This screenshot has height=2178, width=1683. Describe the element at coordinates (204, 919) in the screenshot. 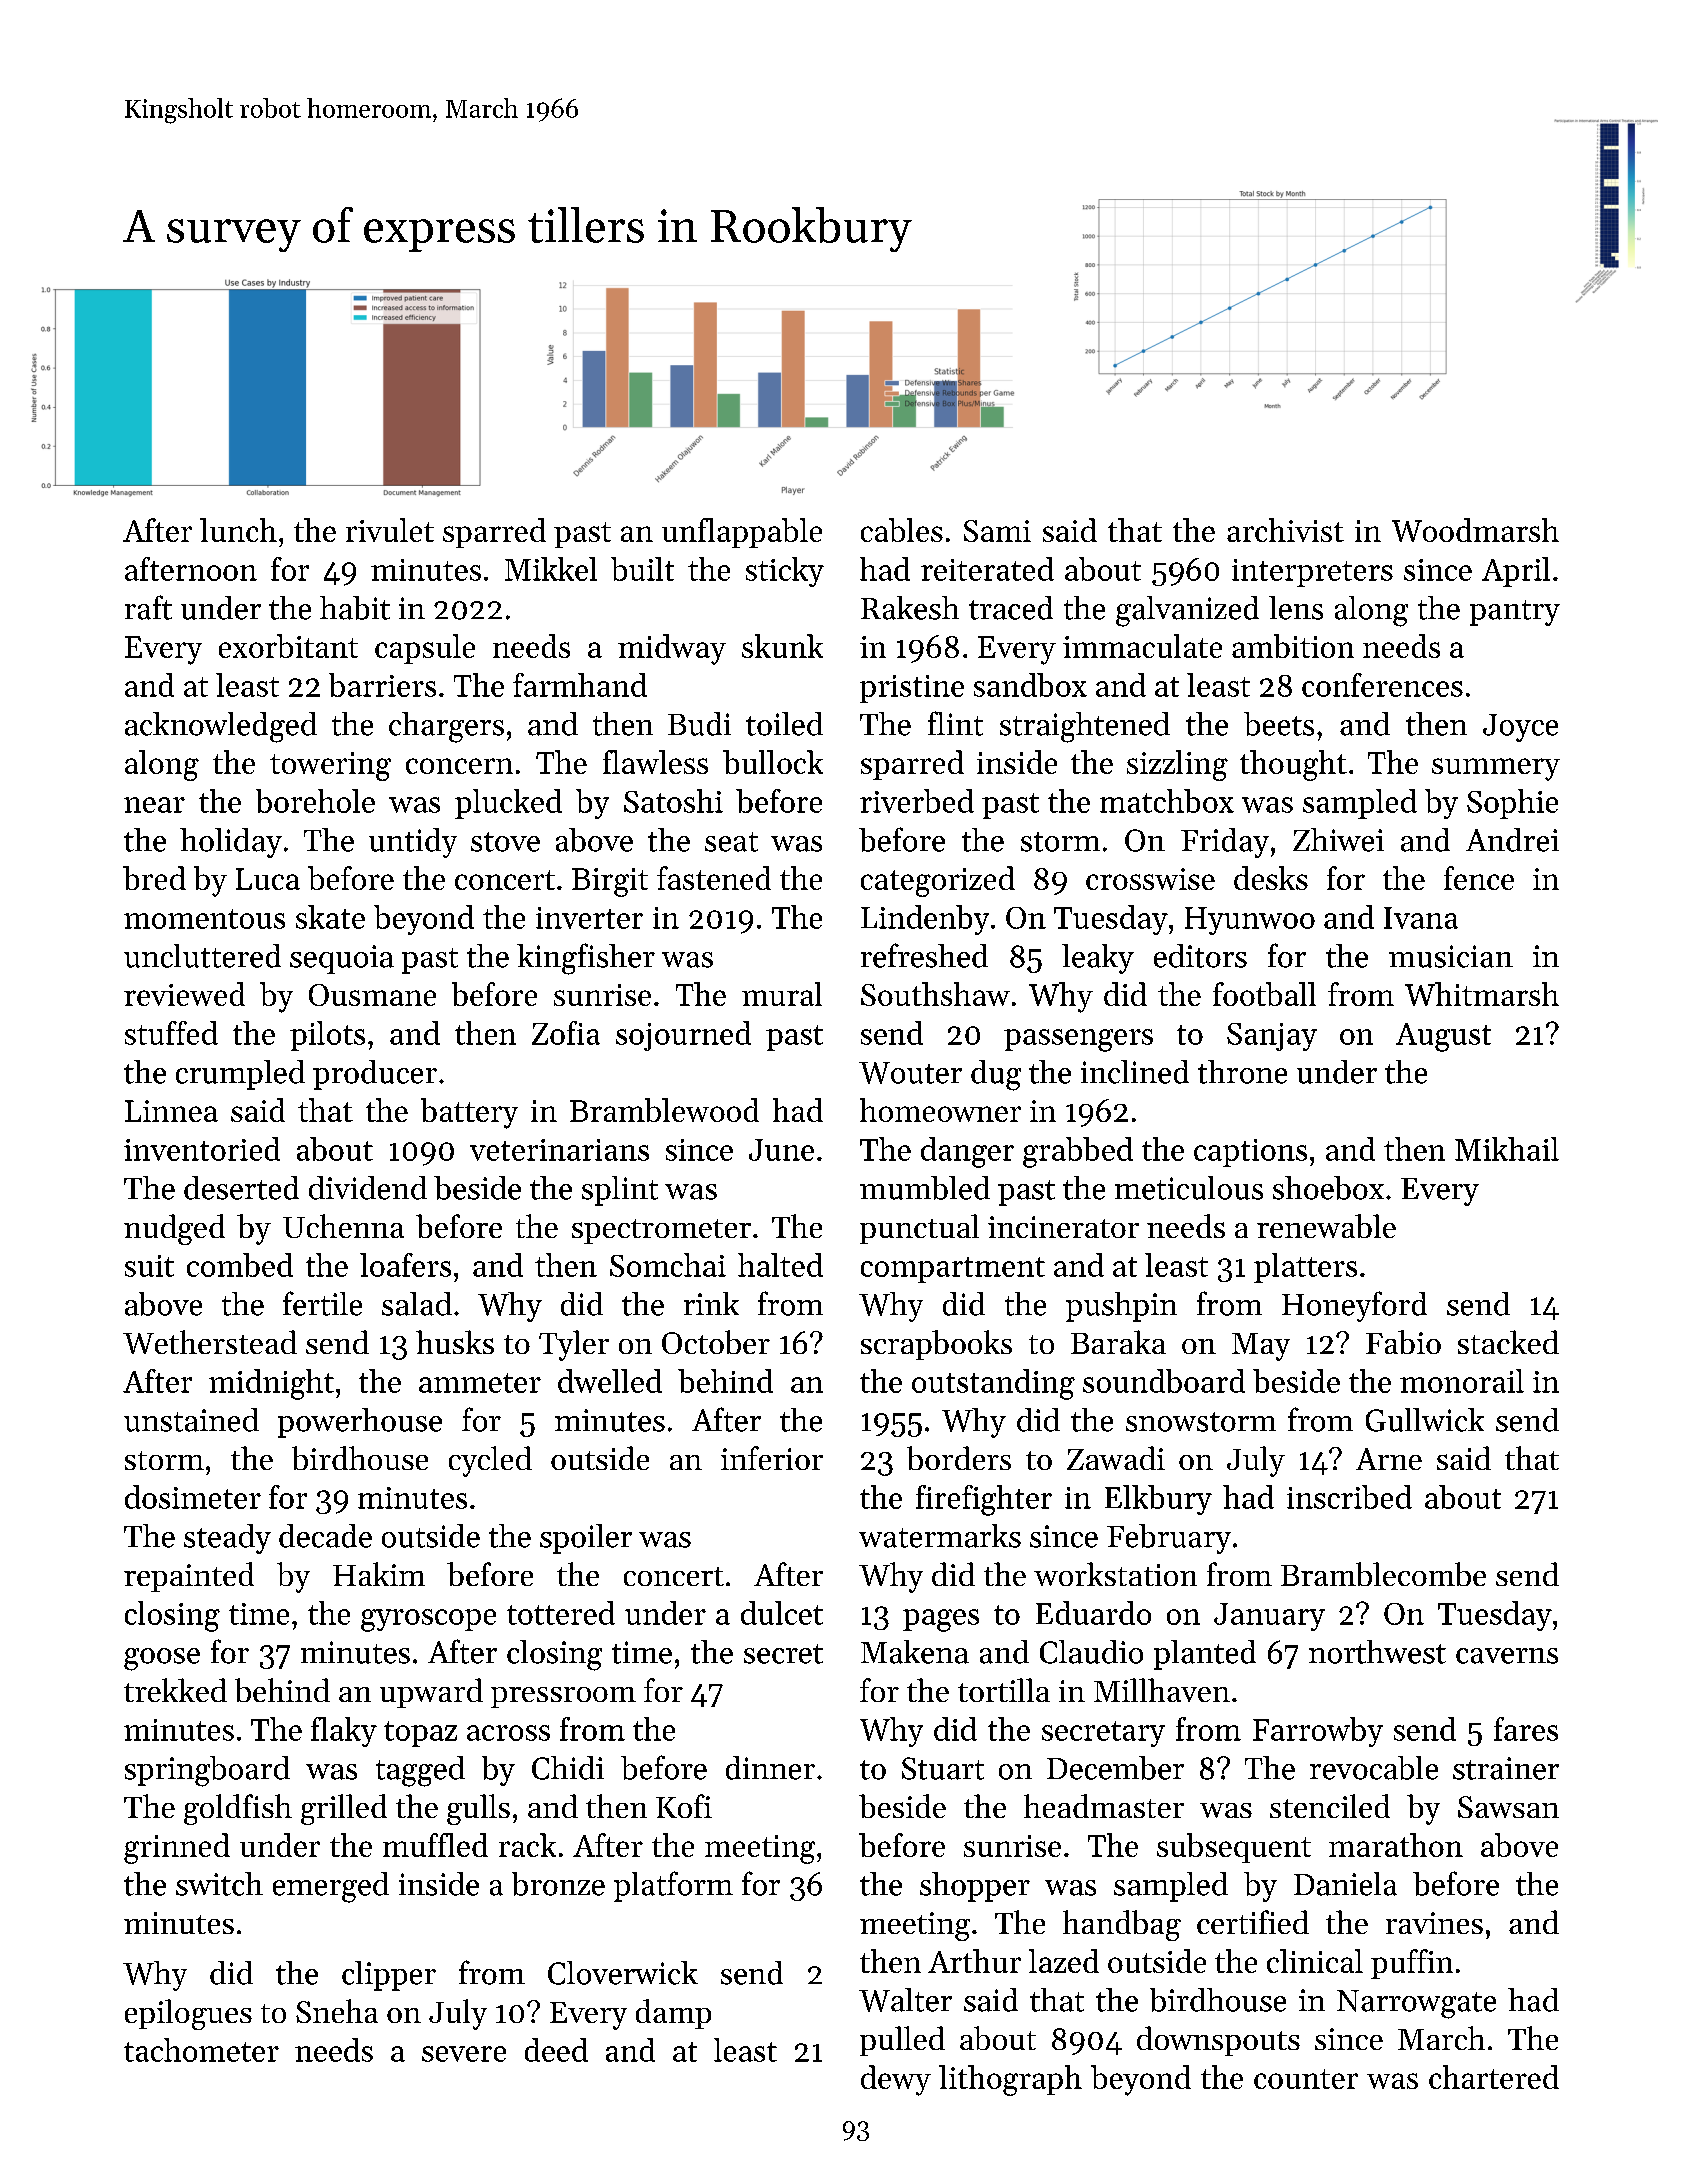

I see `momentous` at that location.
